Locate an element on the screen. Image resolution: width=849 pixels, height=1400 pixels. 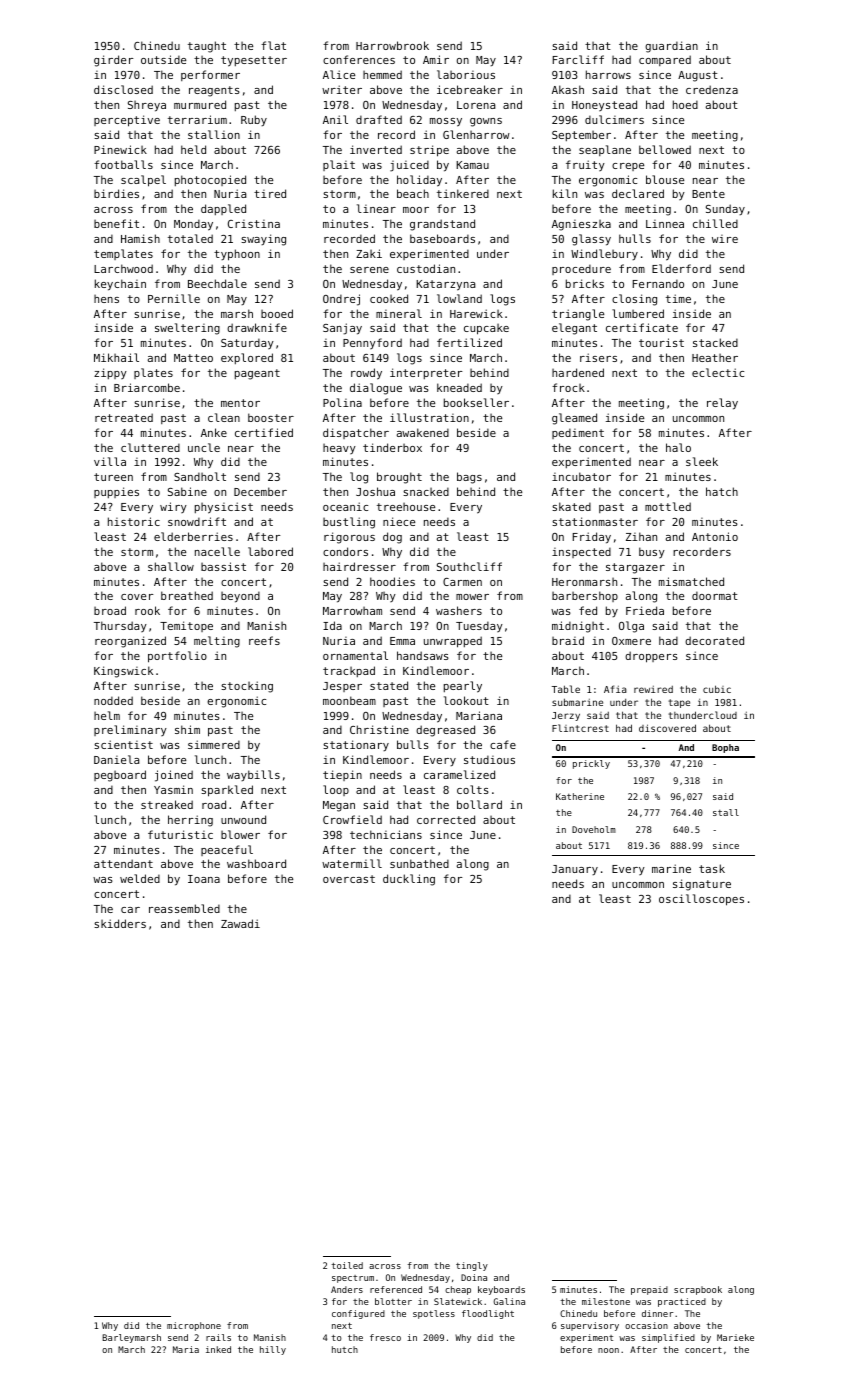
beyond is located at coordinates (240, 597).
